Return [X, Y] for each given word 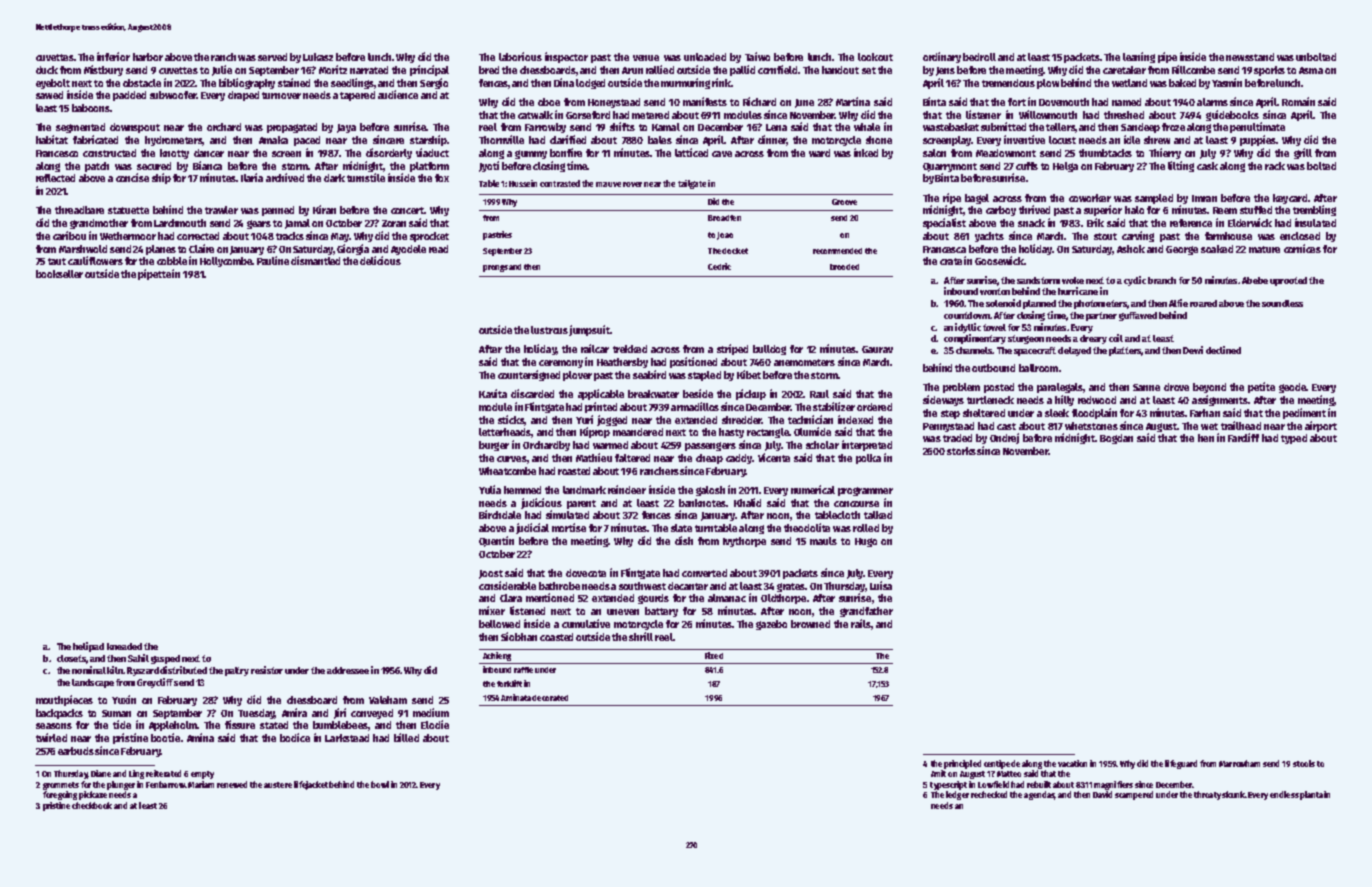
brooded [844, 267]
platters [1125, 351]
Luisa [881, 585]
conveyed [372, 714]
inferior [113, 56]
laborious [520, 56]
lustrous [549, 330]
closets [71, 658]
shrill [641, 636]
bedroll [979, 57]
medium [431, 712]
